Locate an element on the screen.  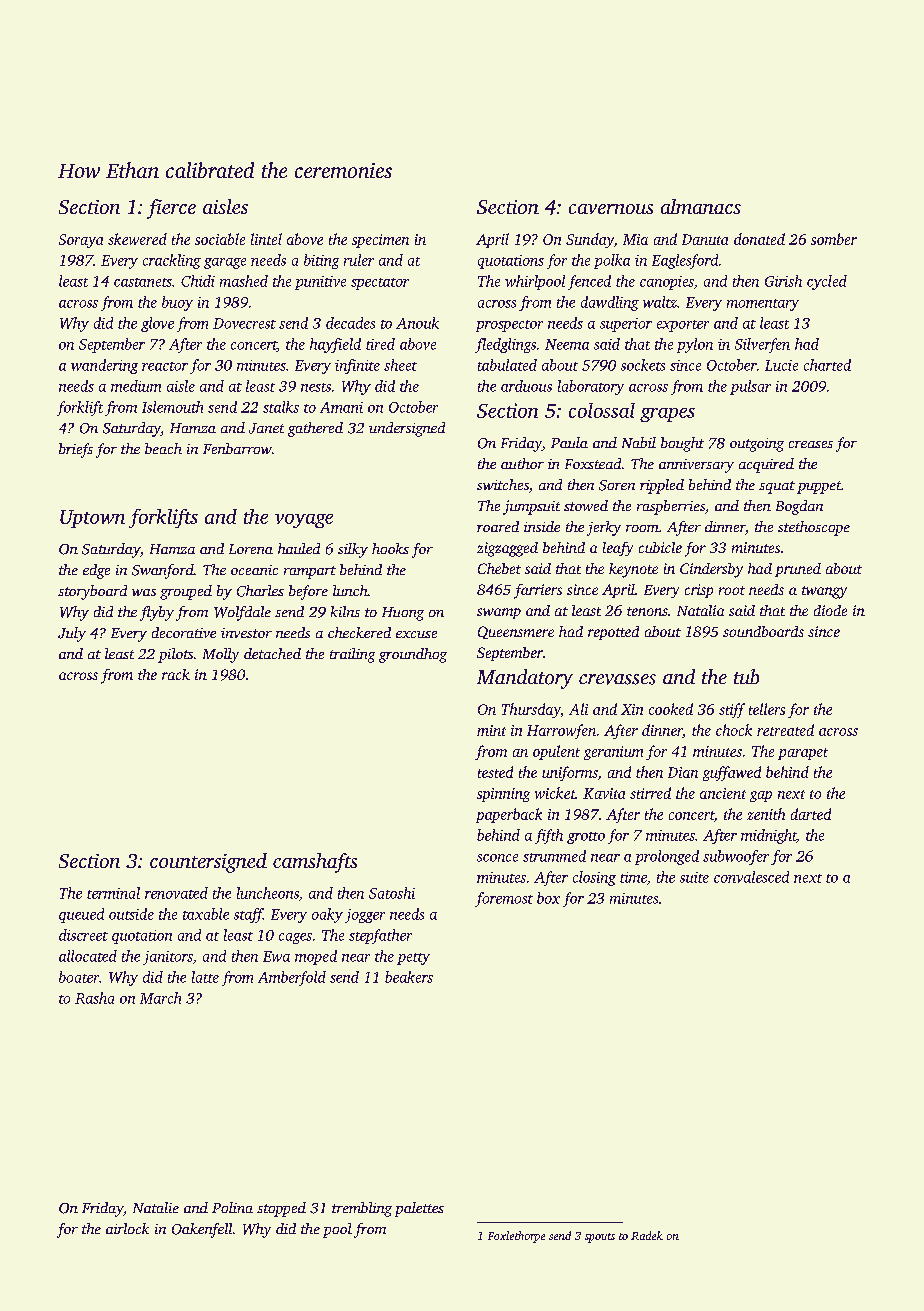
Chebet is located at coordinates (499, 568).
